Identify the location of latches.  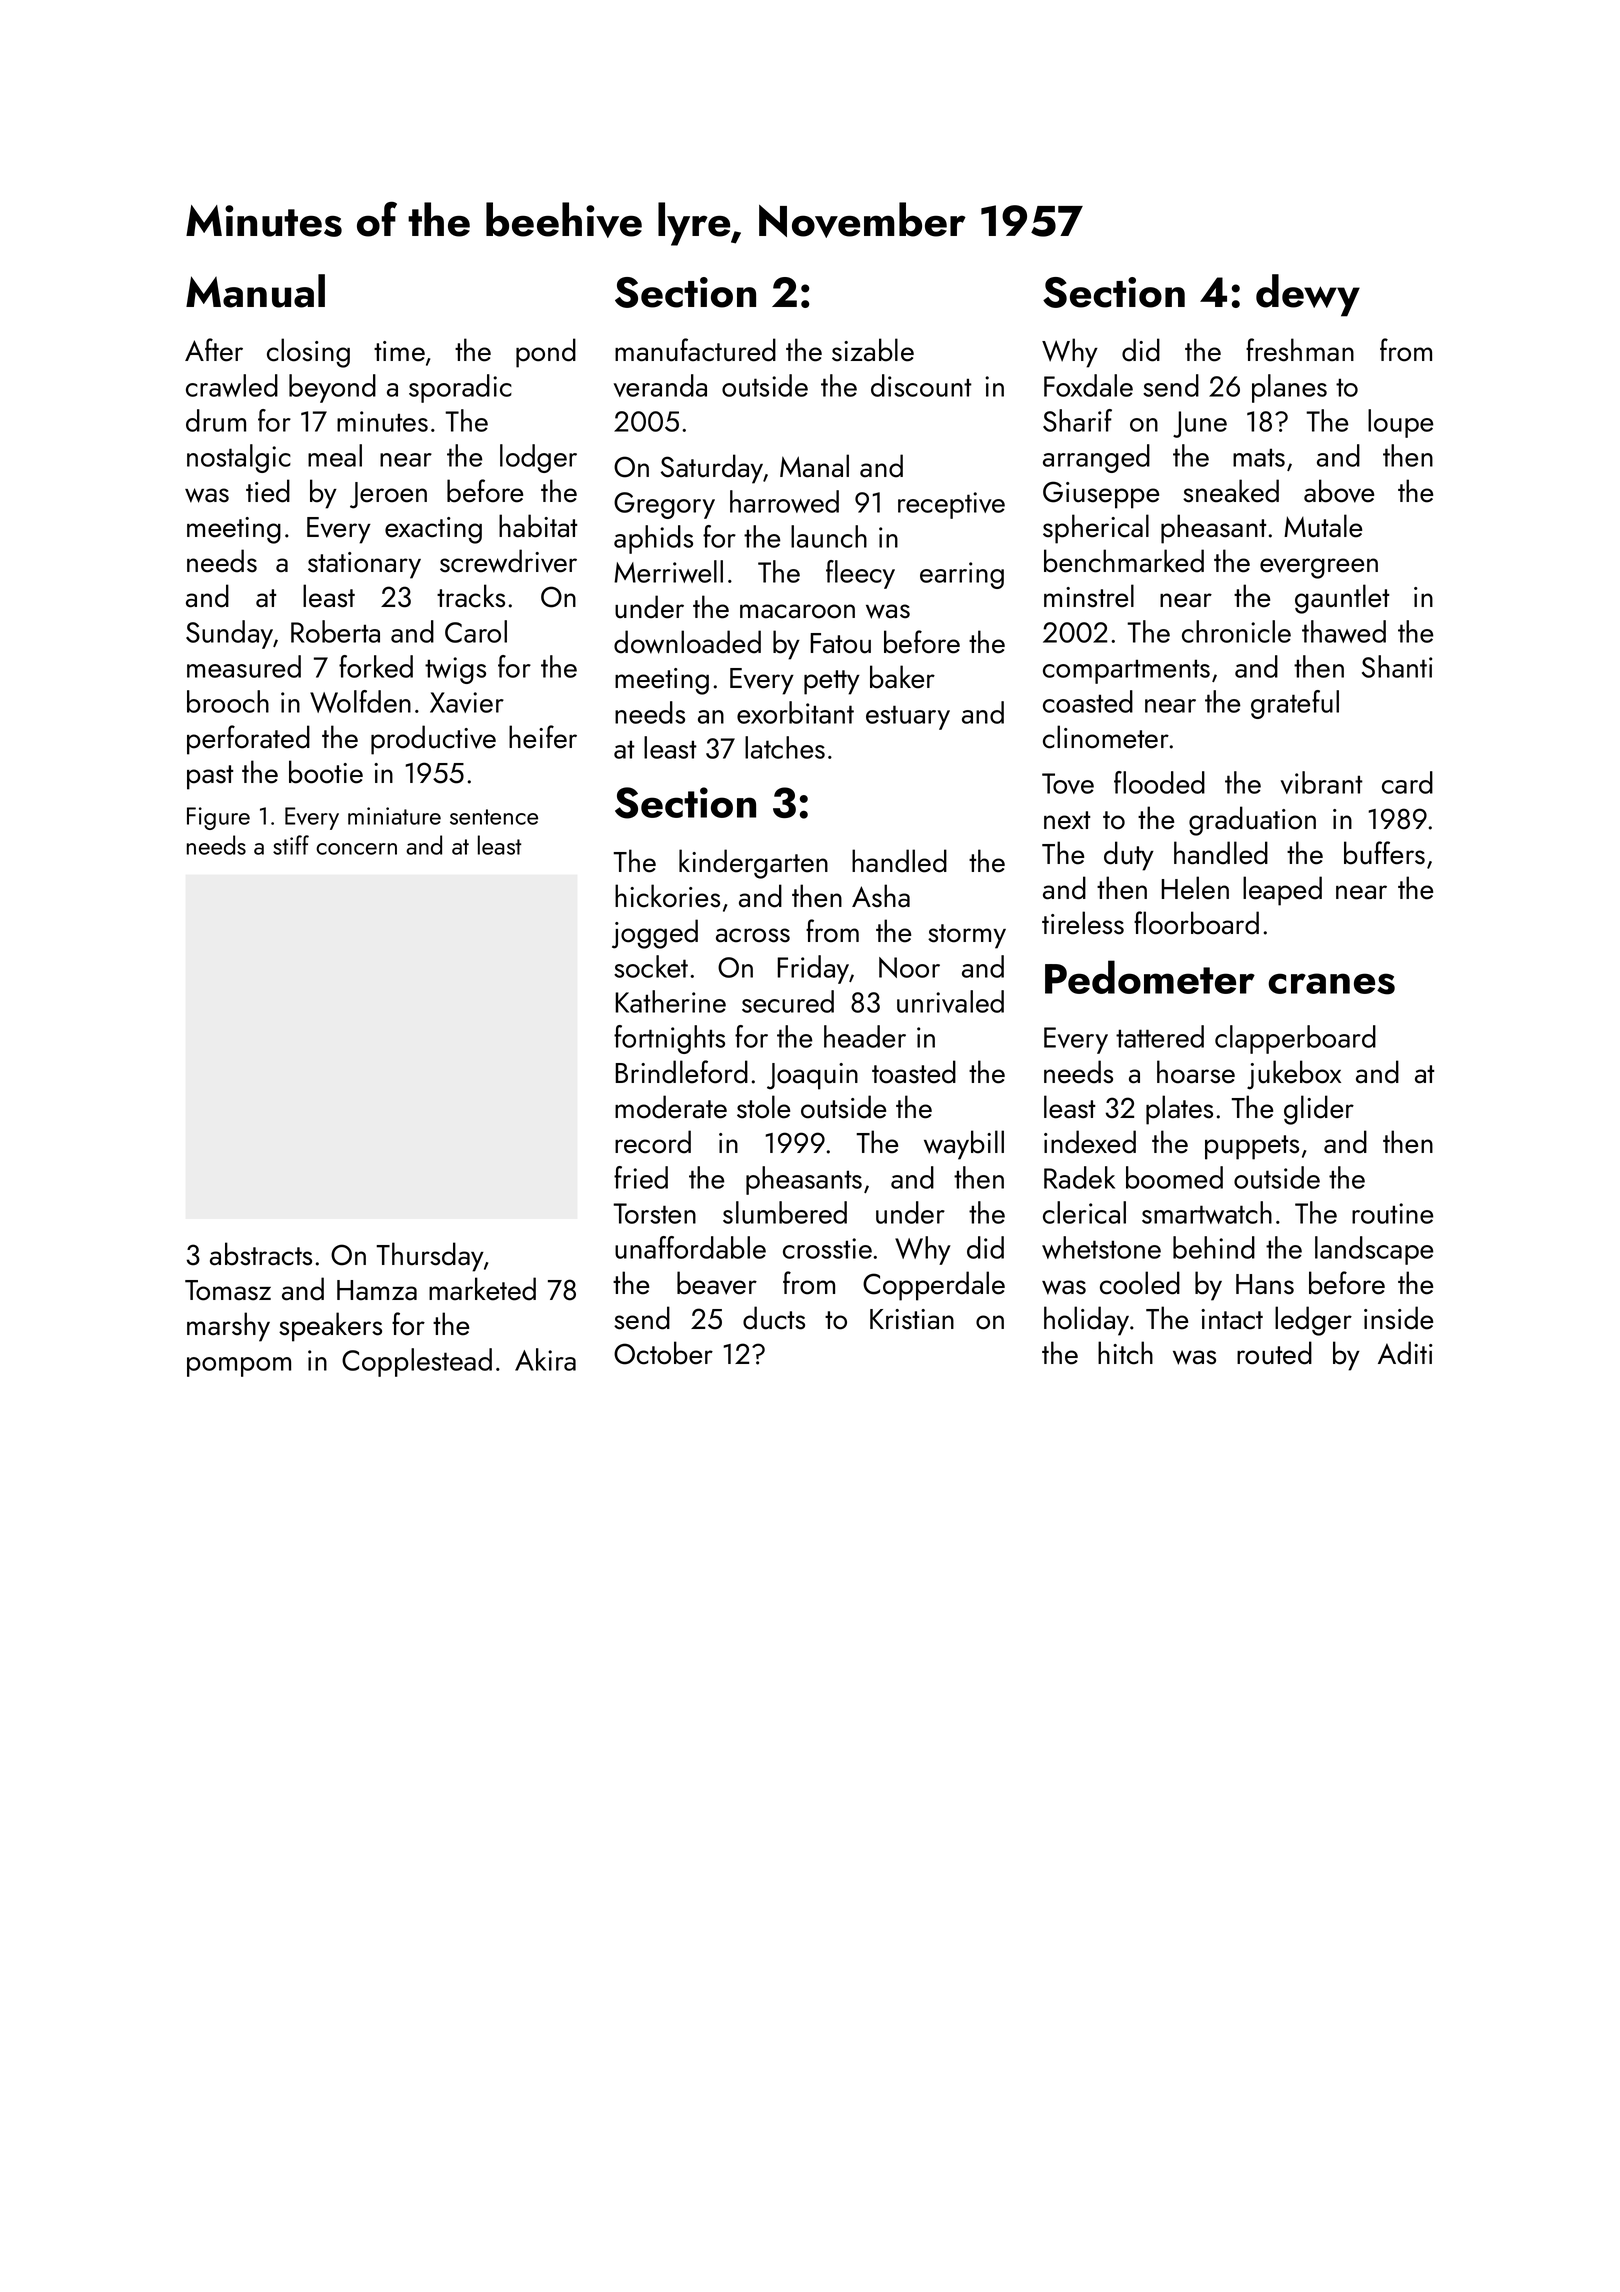
(785, 747).
